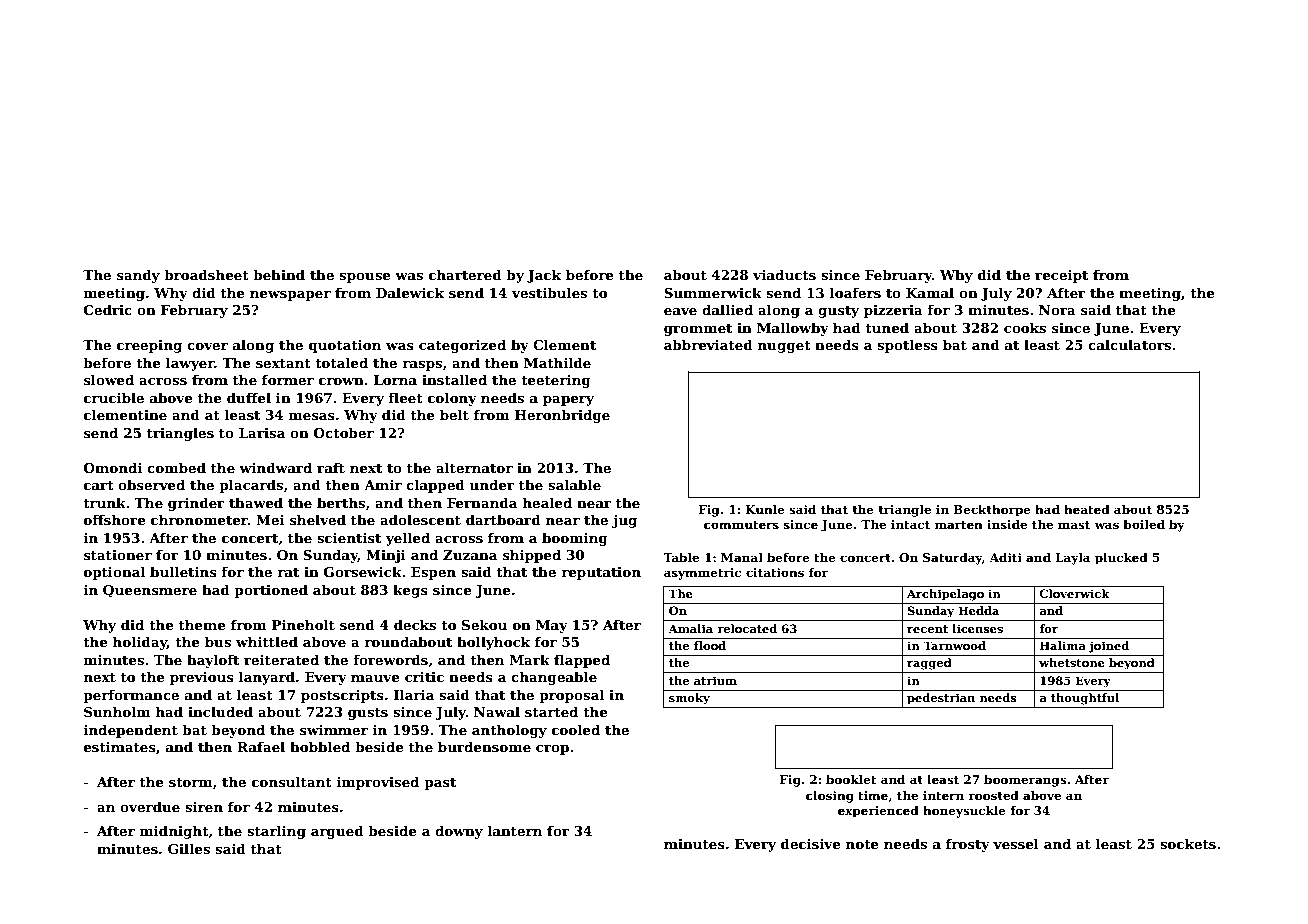 The width and height of the image is (1308, 924). Describe the element at coordinates (138, 276) in the image. I see `sandy` at that location.
